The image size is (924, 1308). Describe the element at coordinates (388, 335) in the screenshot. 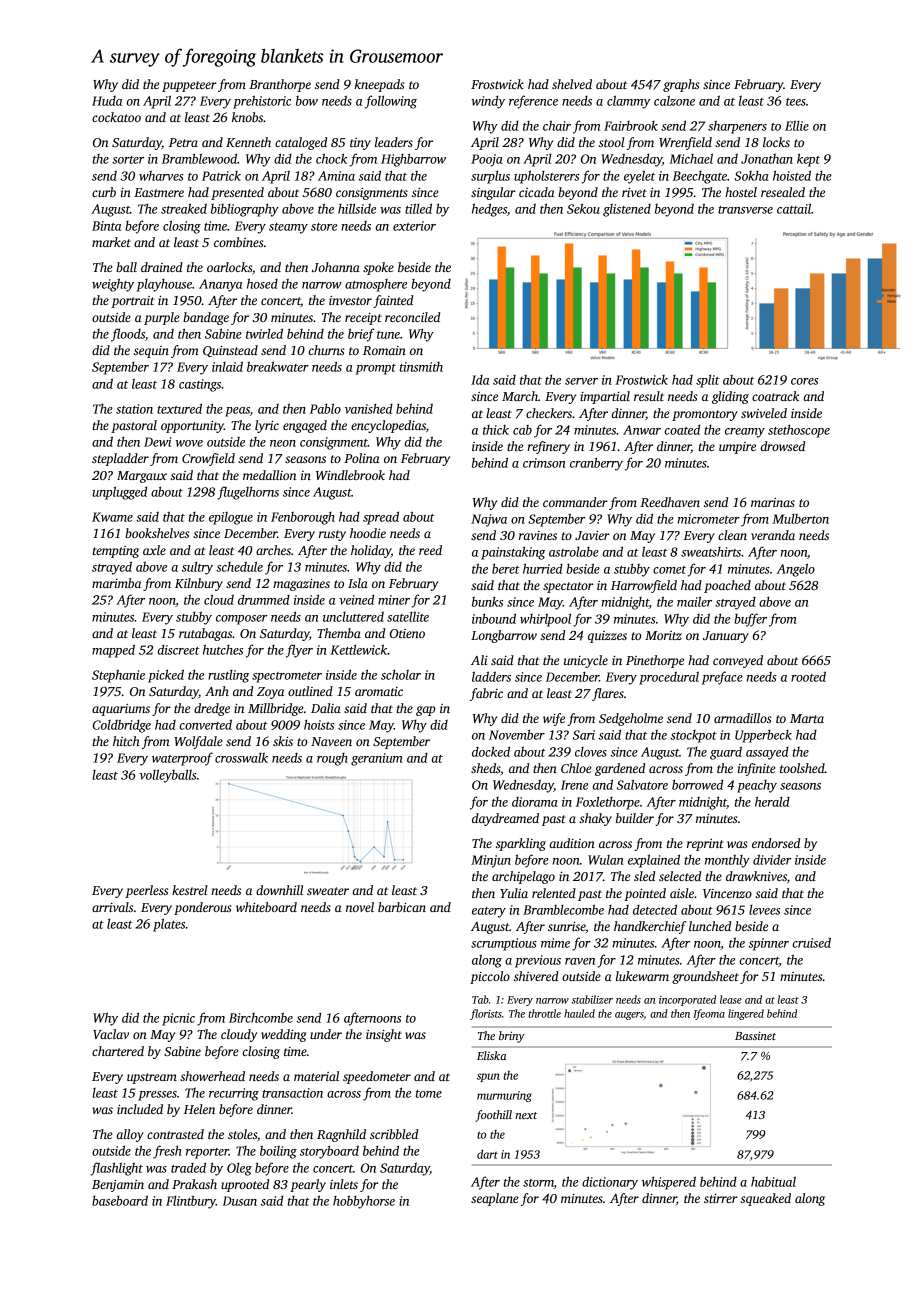

I see `tune` at that location.
